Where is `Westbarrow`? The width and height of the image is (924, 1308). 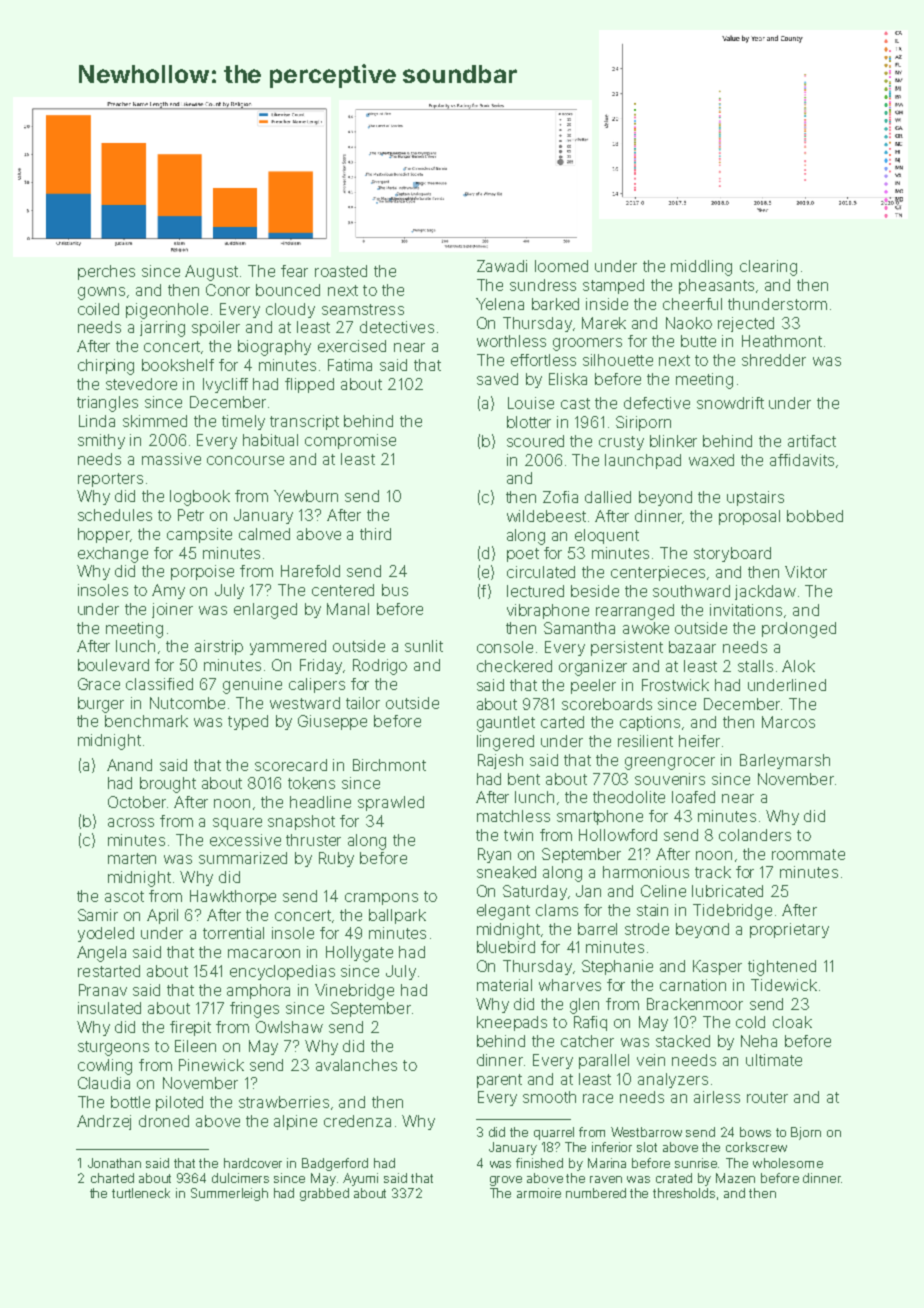 Westbarrow is located at coordinates (646, 1132).
